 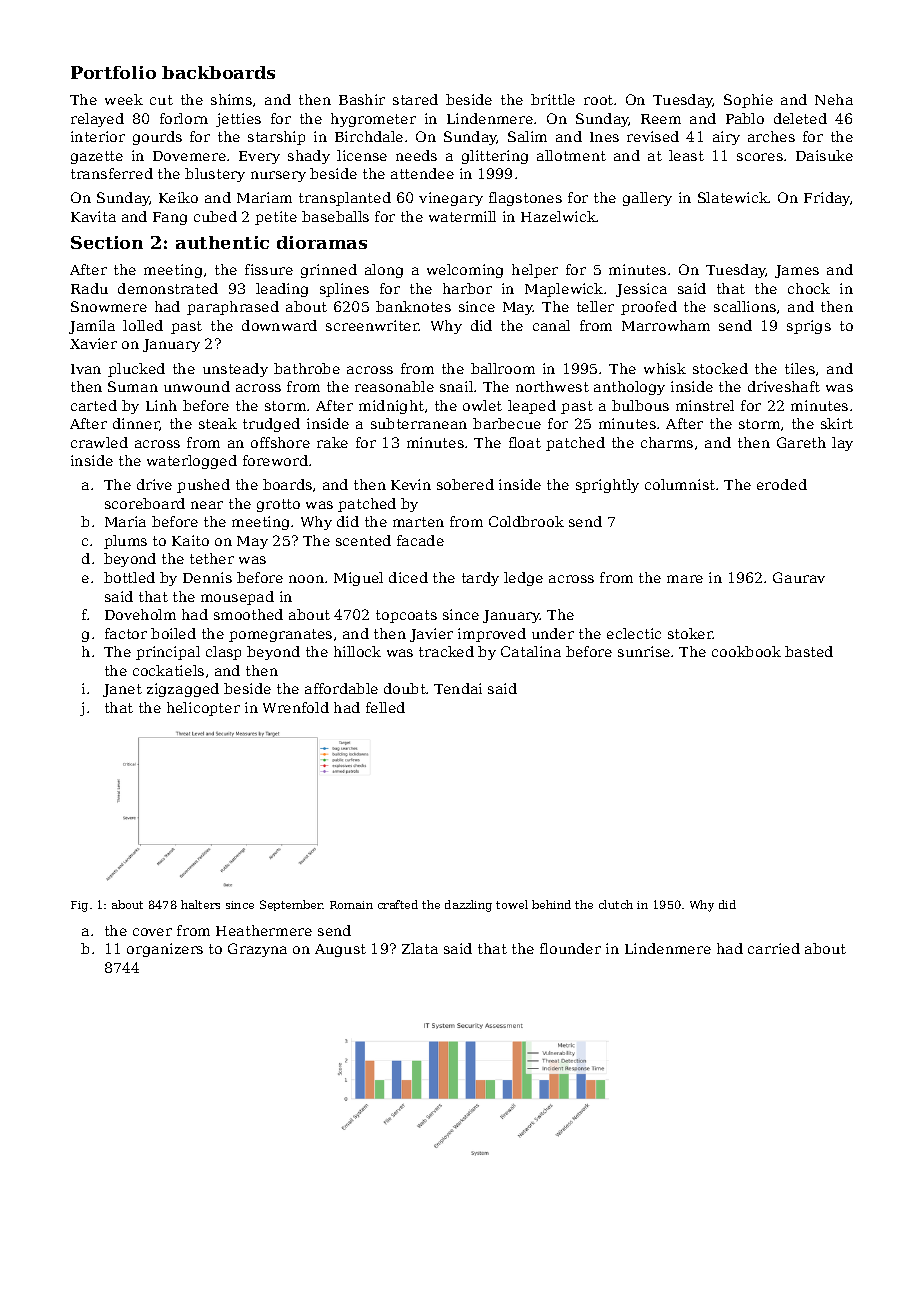 I want to click on columnist, so click(x=680, y=484).
